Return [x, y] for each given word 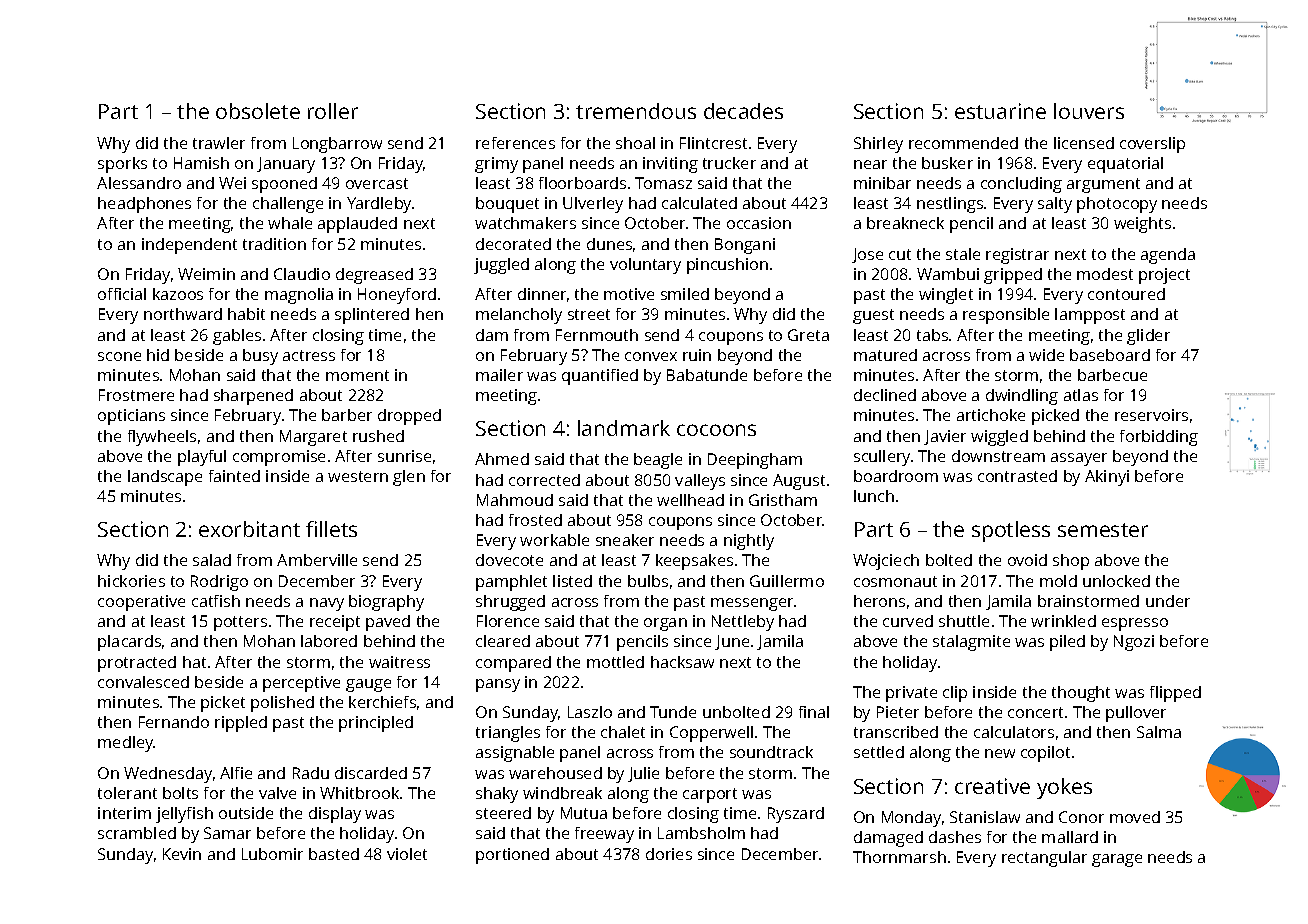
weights [1142, 225]
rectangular [1044, 859]
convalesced [143, 682]
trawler [219, 143]
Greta [808, 335]
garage [1117, 860]
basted [334, 854]
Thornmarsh [899, 857]
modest [1105, 274]
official [122, 294]
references [515, 143]
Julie [643, 774]
